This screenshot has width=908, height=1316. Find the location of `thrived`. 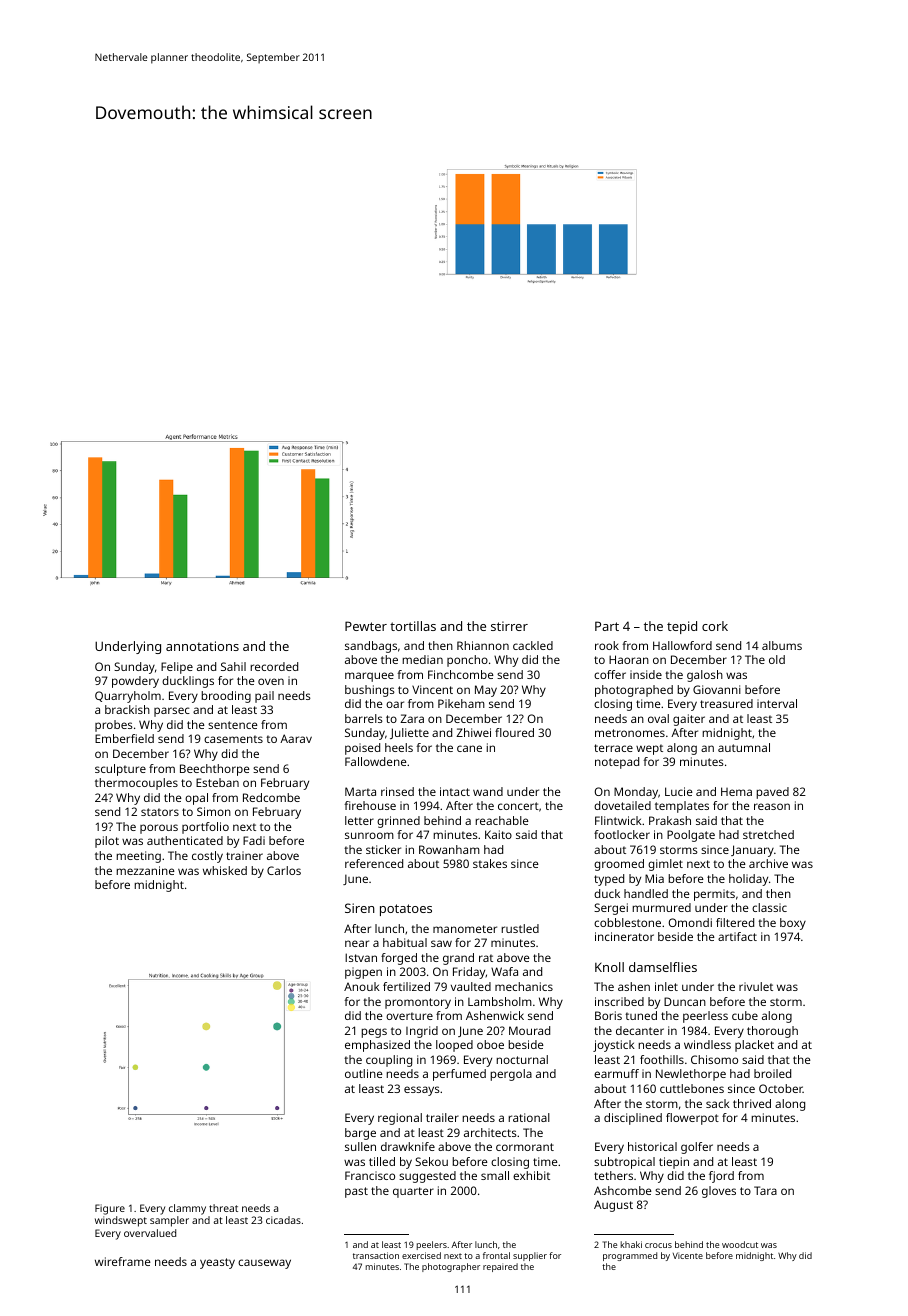

thrived is located at coordinates (752, 1103).
